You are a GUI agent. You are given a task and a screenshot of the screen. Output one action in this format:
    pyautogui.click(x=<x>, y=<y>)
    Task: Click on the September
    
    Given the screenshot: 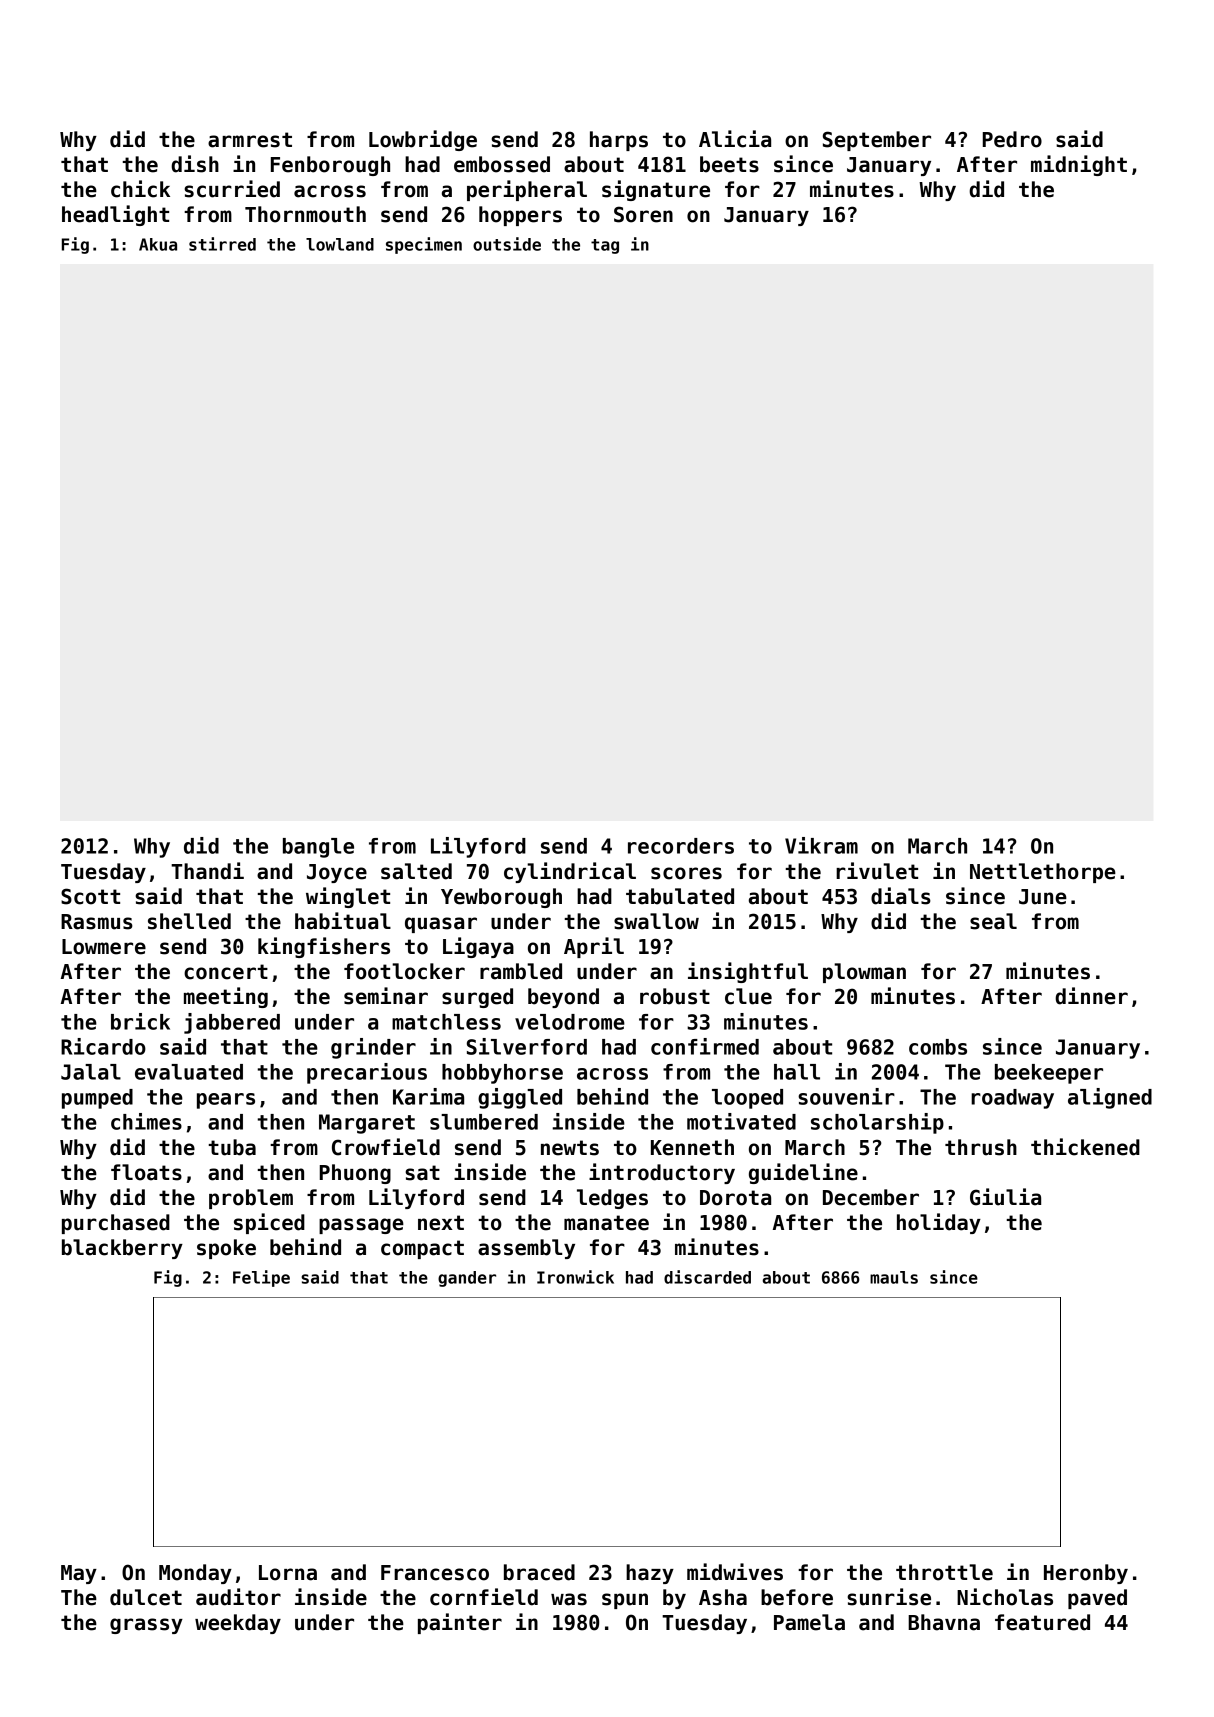 What is the action you would take?
    pyautogui.click(x=877, y=141)
